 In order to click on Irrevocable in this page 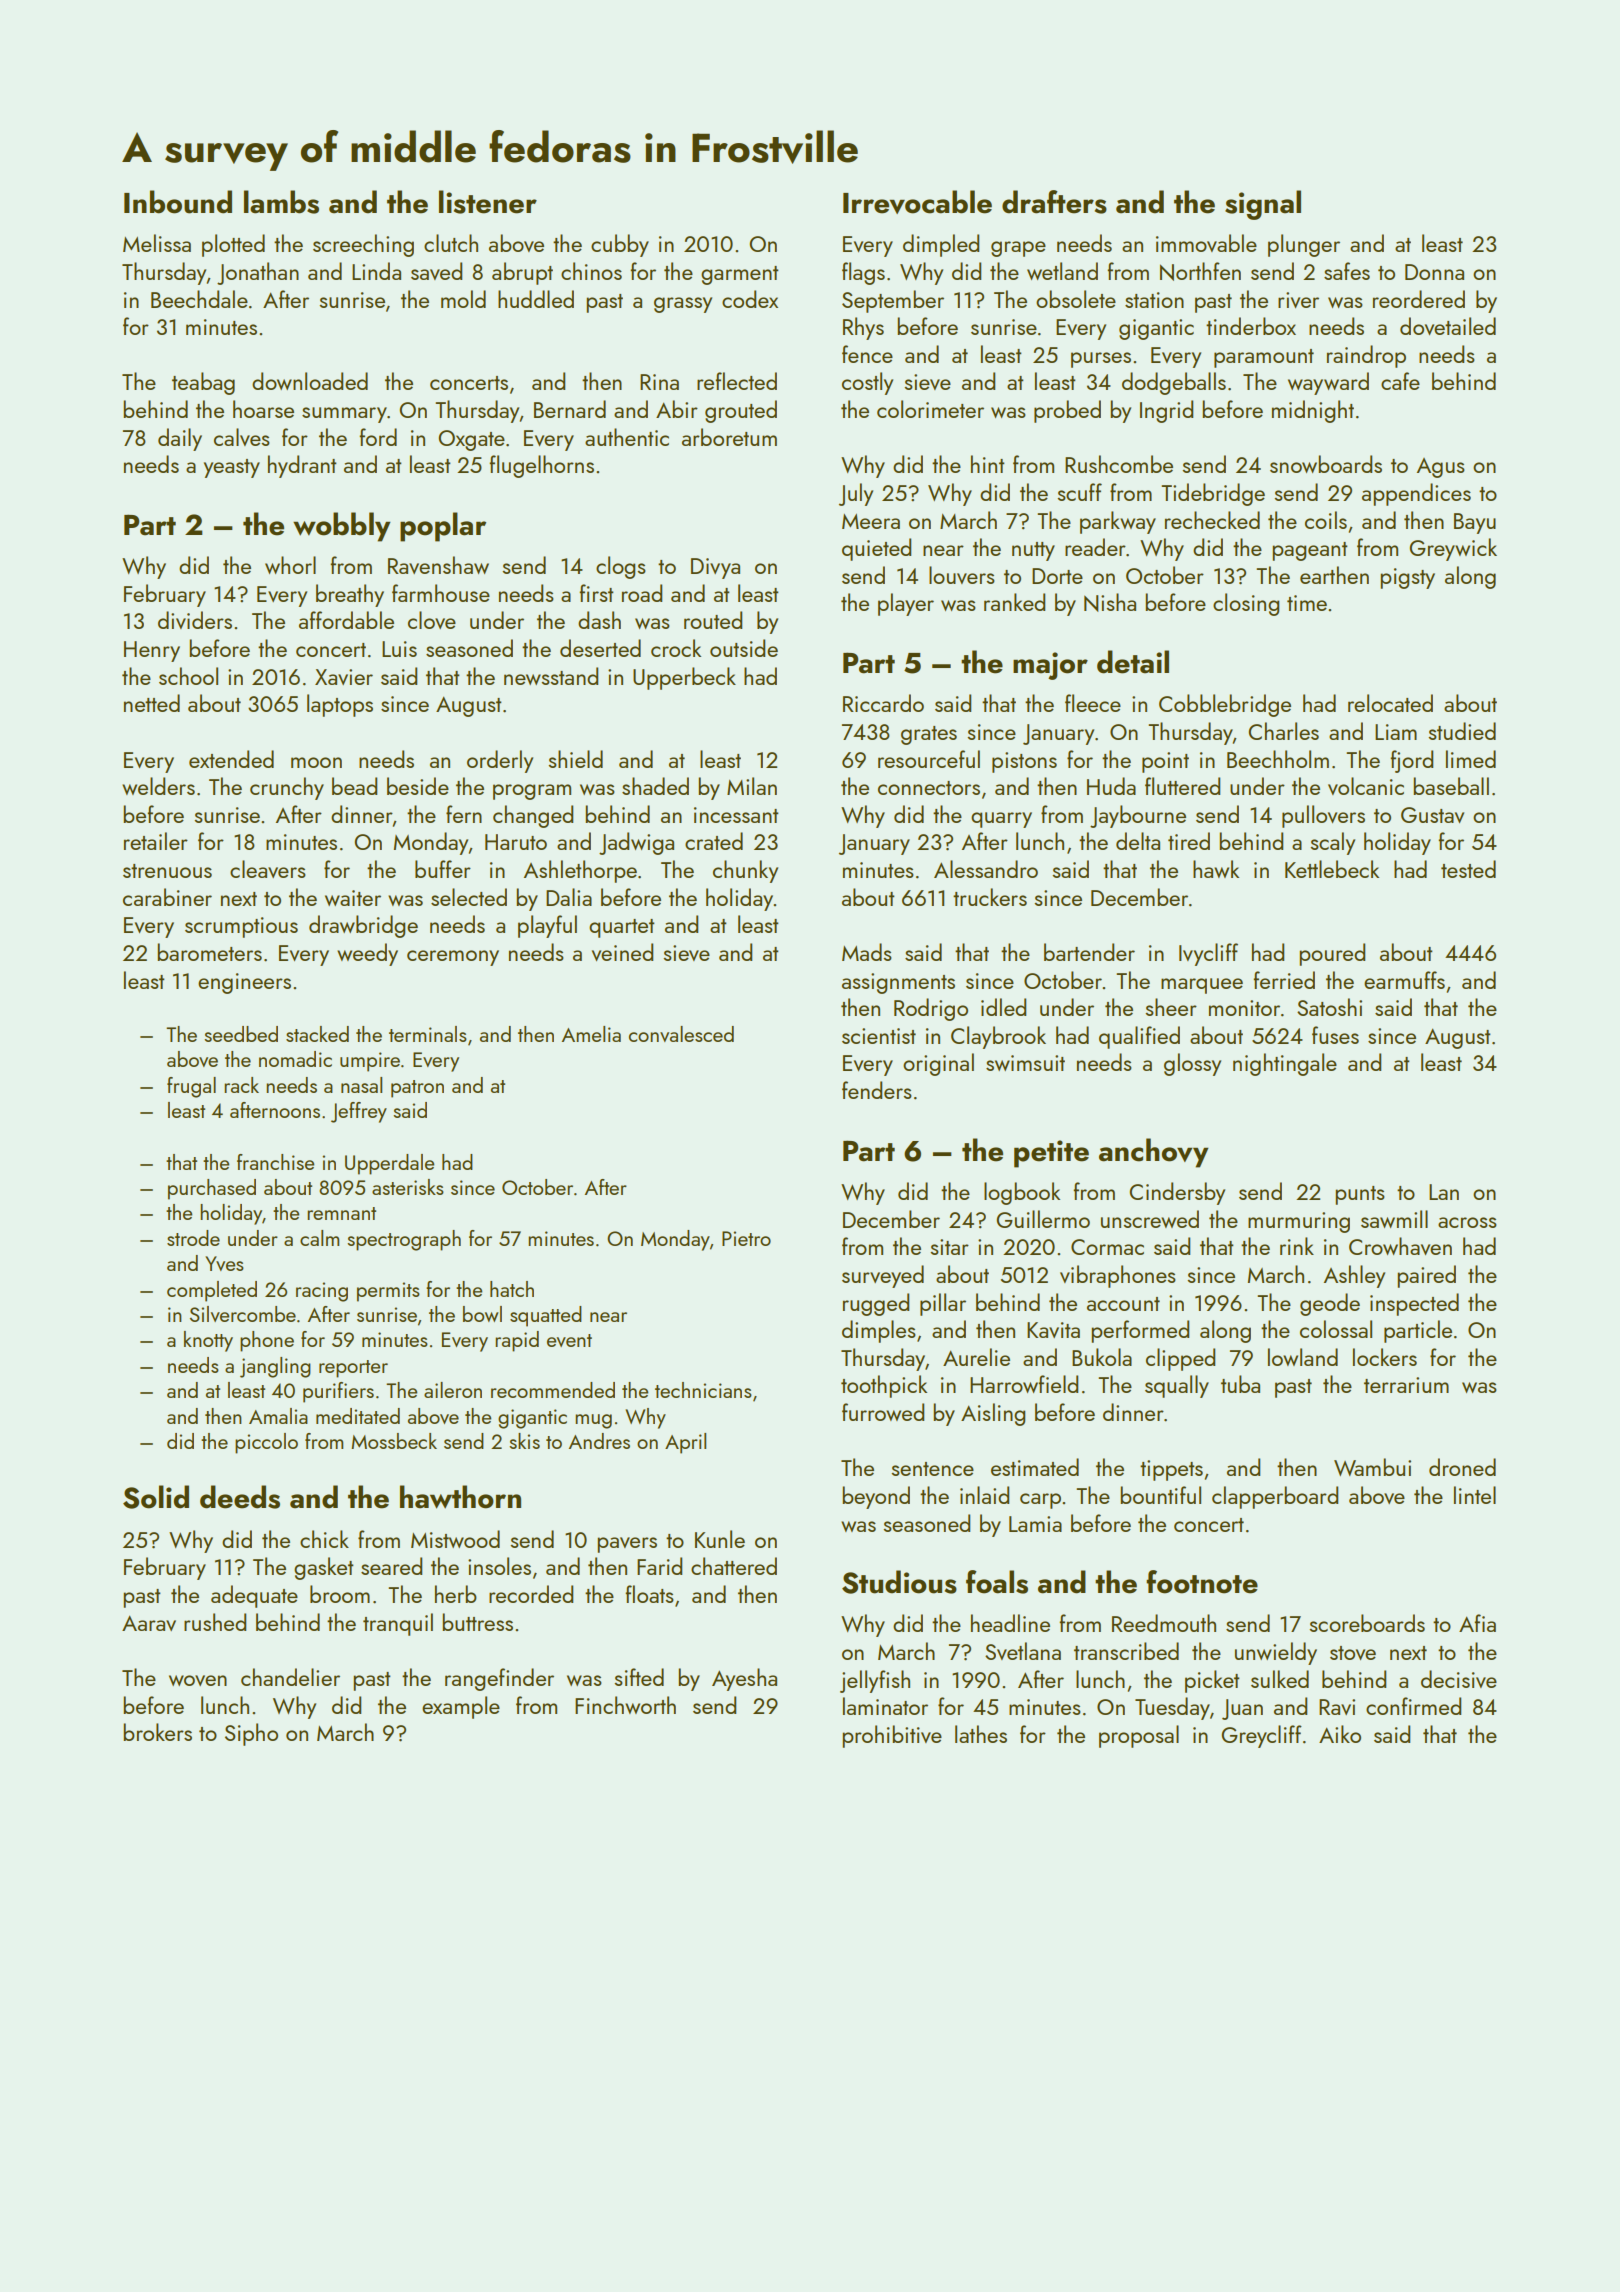, I will do `click(917, 202)`.
